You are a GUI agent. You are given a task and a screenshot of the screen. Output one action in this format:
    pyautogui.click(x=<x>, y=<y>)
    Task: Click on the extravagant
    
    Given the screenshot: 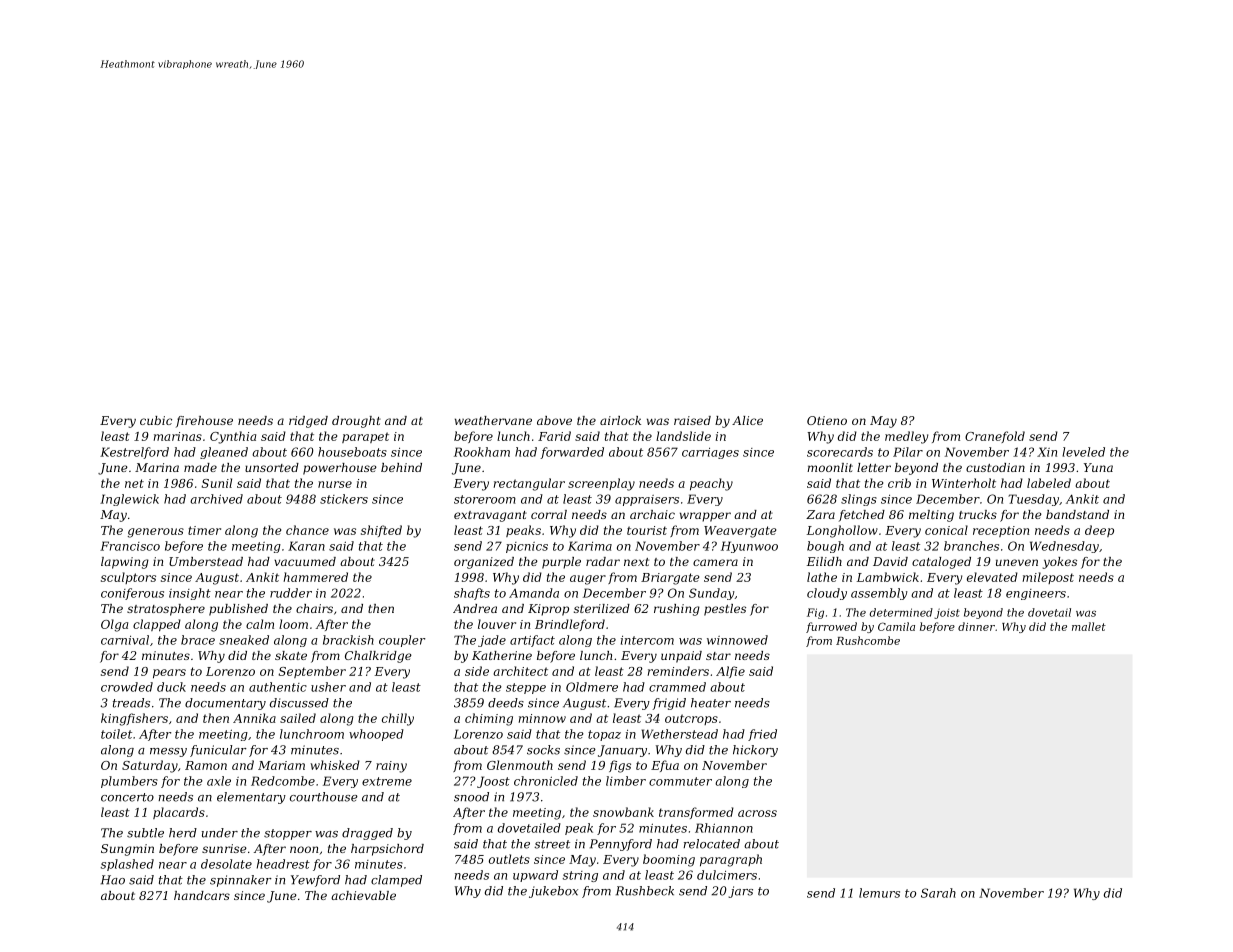 What is the action you would take?
    pyautogui.click(x=490, y=516)
